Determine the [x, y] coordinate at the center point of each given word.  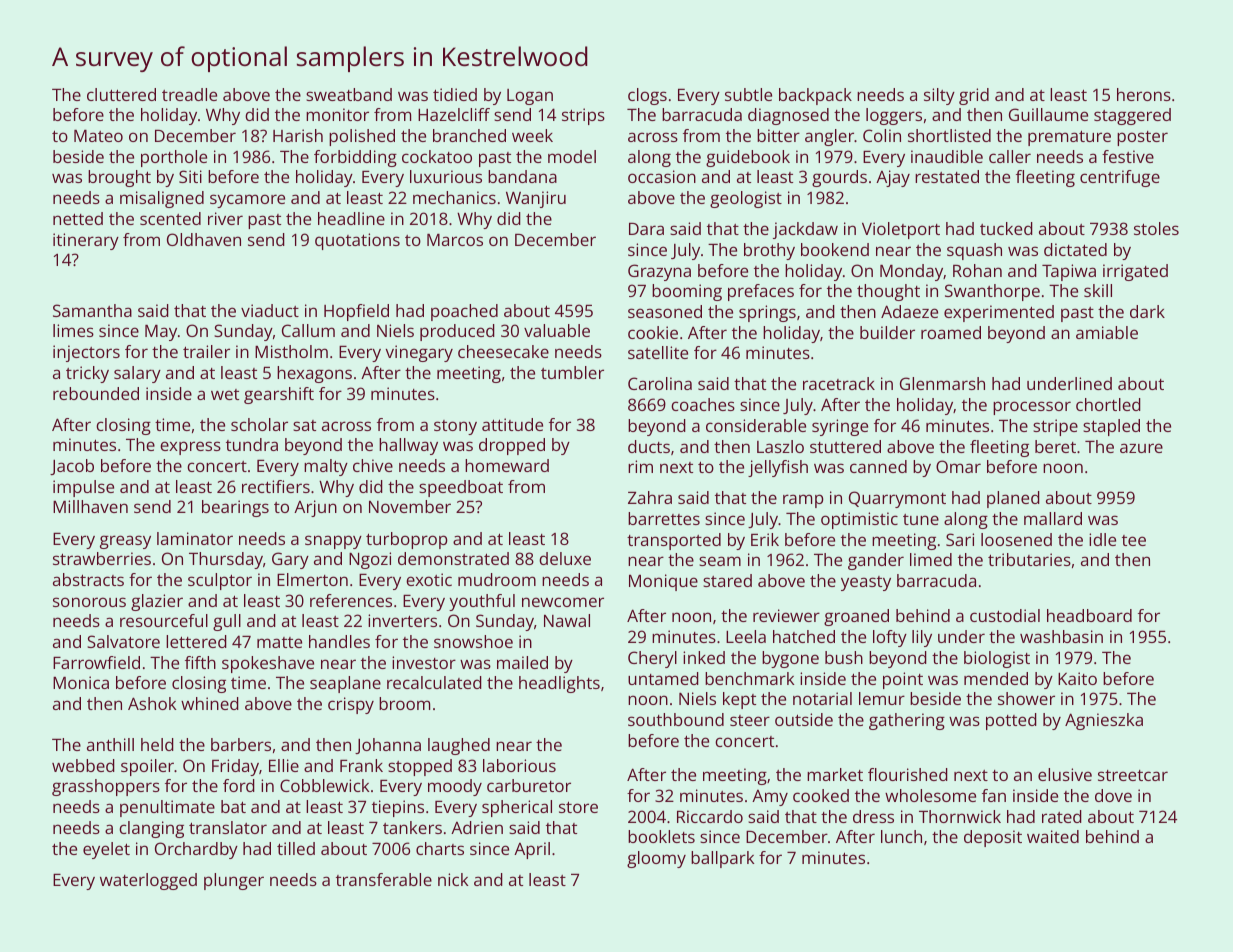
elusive [1065, 774]
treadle [189, 94]
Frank [361, 765]
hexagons [314, 374]
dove [1113, 795]
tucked [1006, 228]
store [578, 807]
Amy [770, 798]
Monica [81, 682]
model [572, 156]
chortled [1108, 404]
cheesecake [503, 351]
